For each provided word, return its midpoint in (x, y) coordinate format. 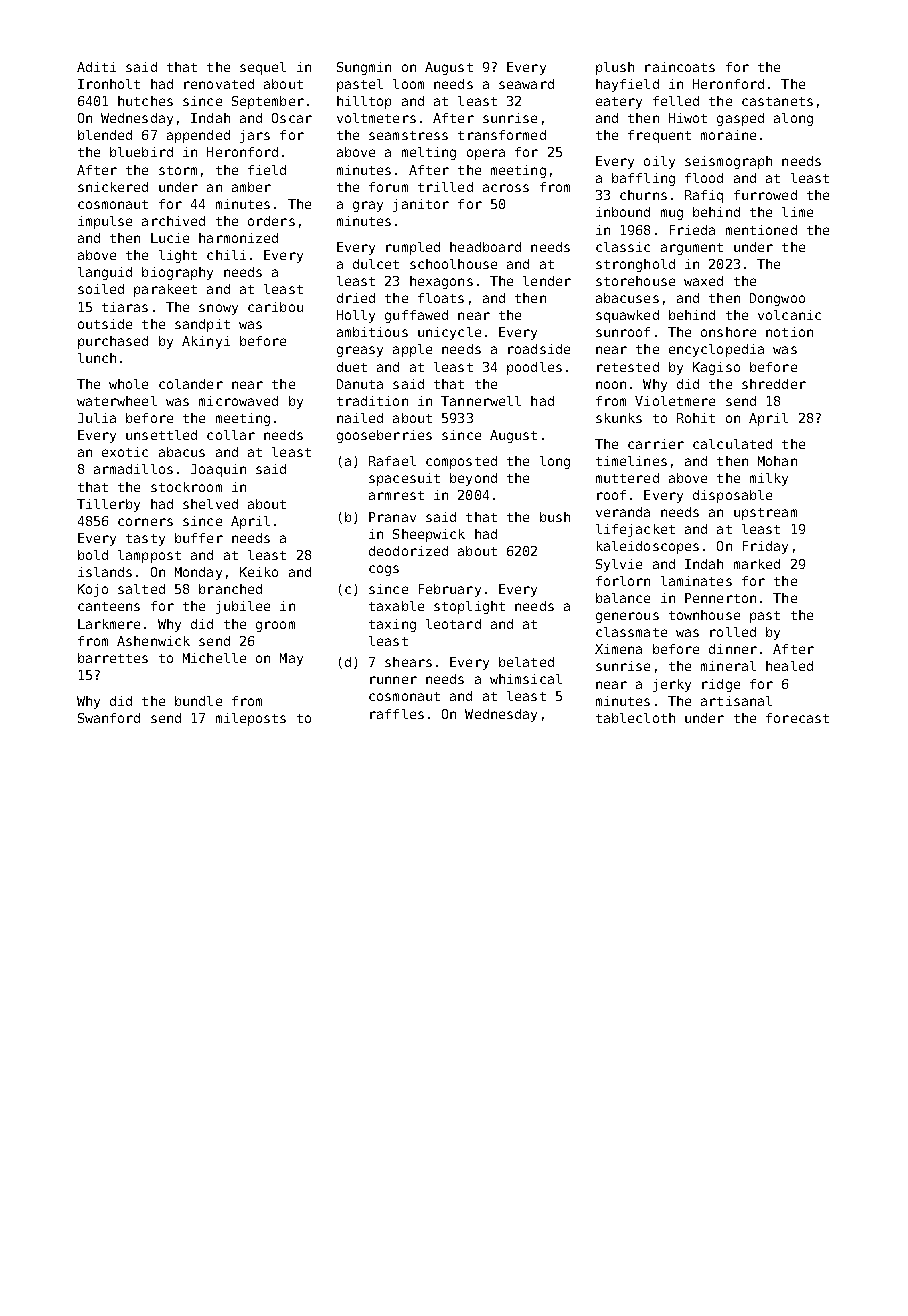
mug (672, 214)
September (268, 102)
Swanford (109, 718)
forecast (797, 718)
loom (408, 84)
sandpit (202, 325)
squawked (627, 316)
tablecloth (635, 718)
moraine (728, 135)
